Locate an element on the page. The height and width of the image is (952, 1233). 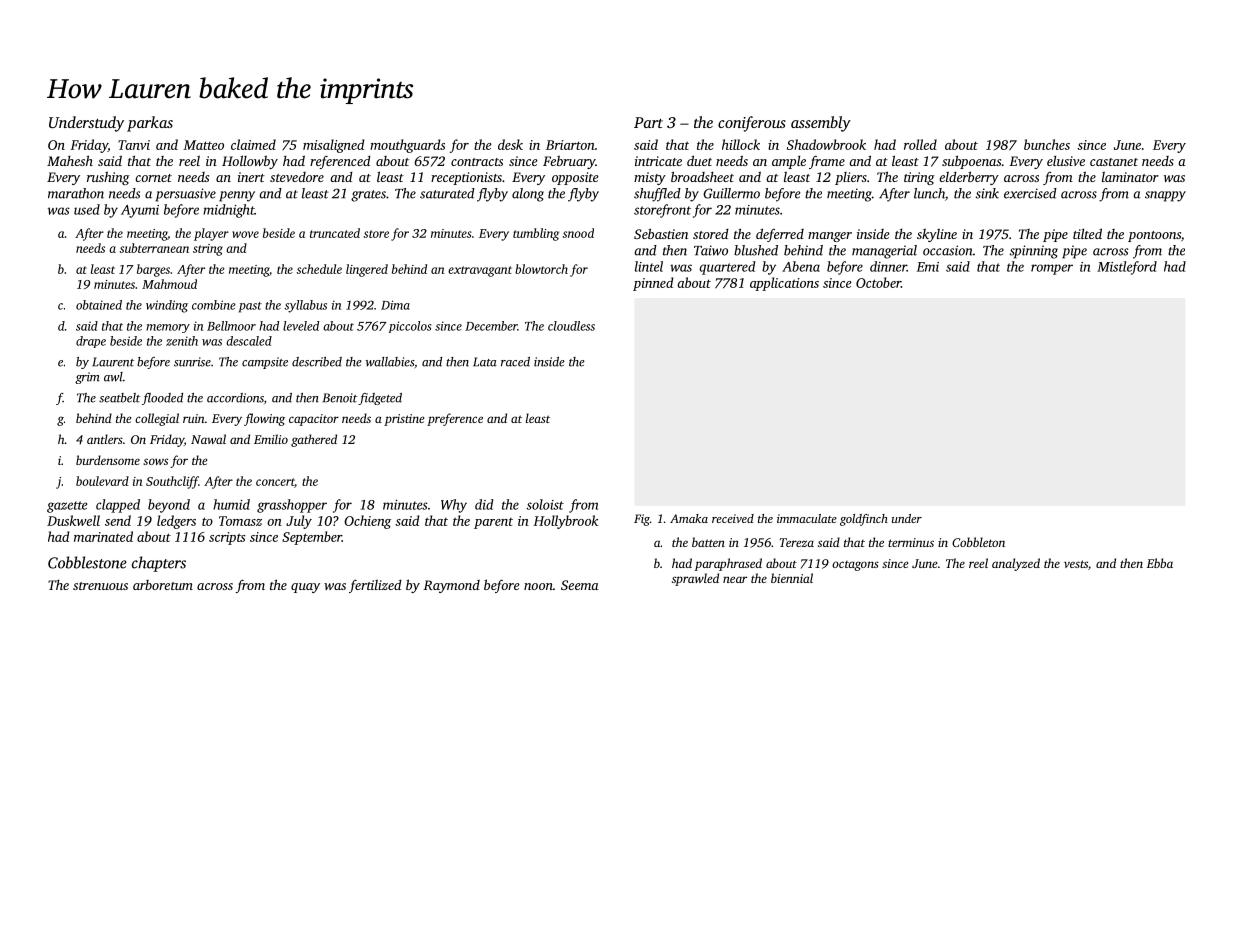
parkas is located at coordinates (150, 124).
